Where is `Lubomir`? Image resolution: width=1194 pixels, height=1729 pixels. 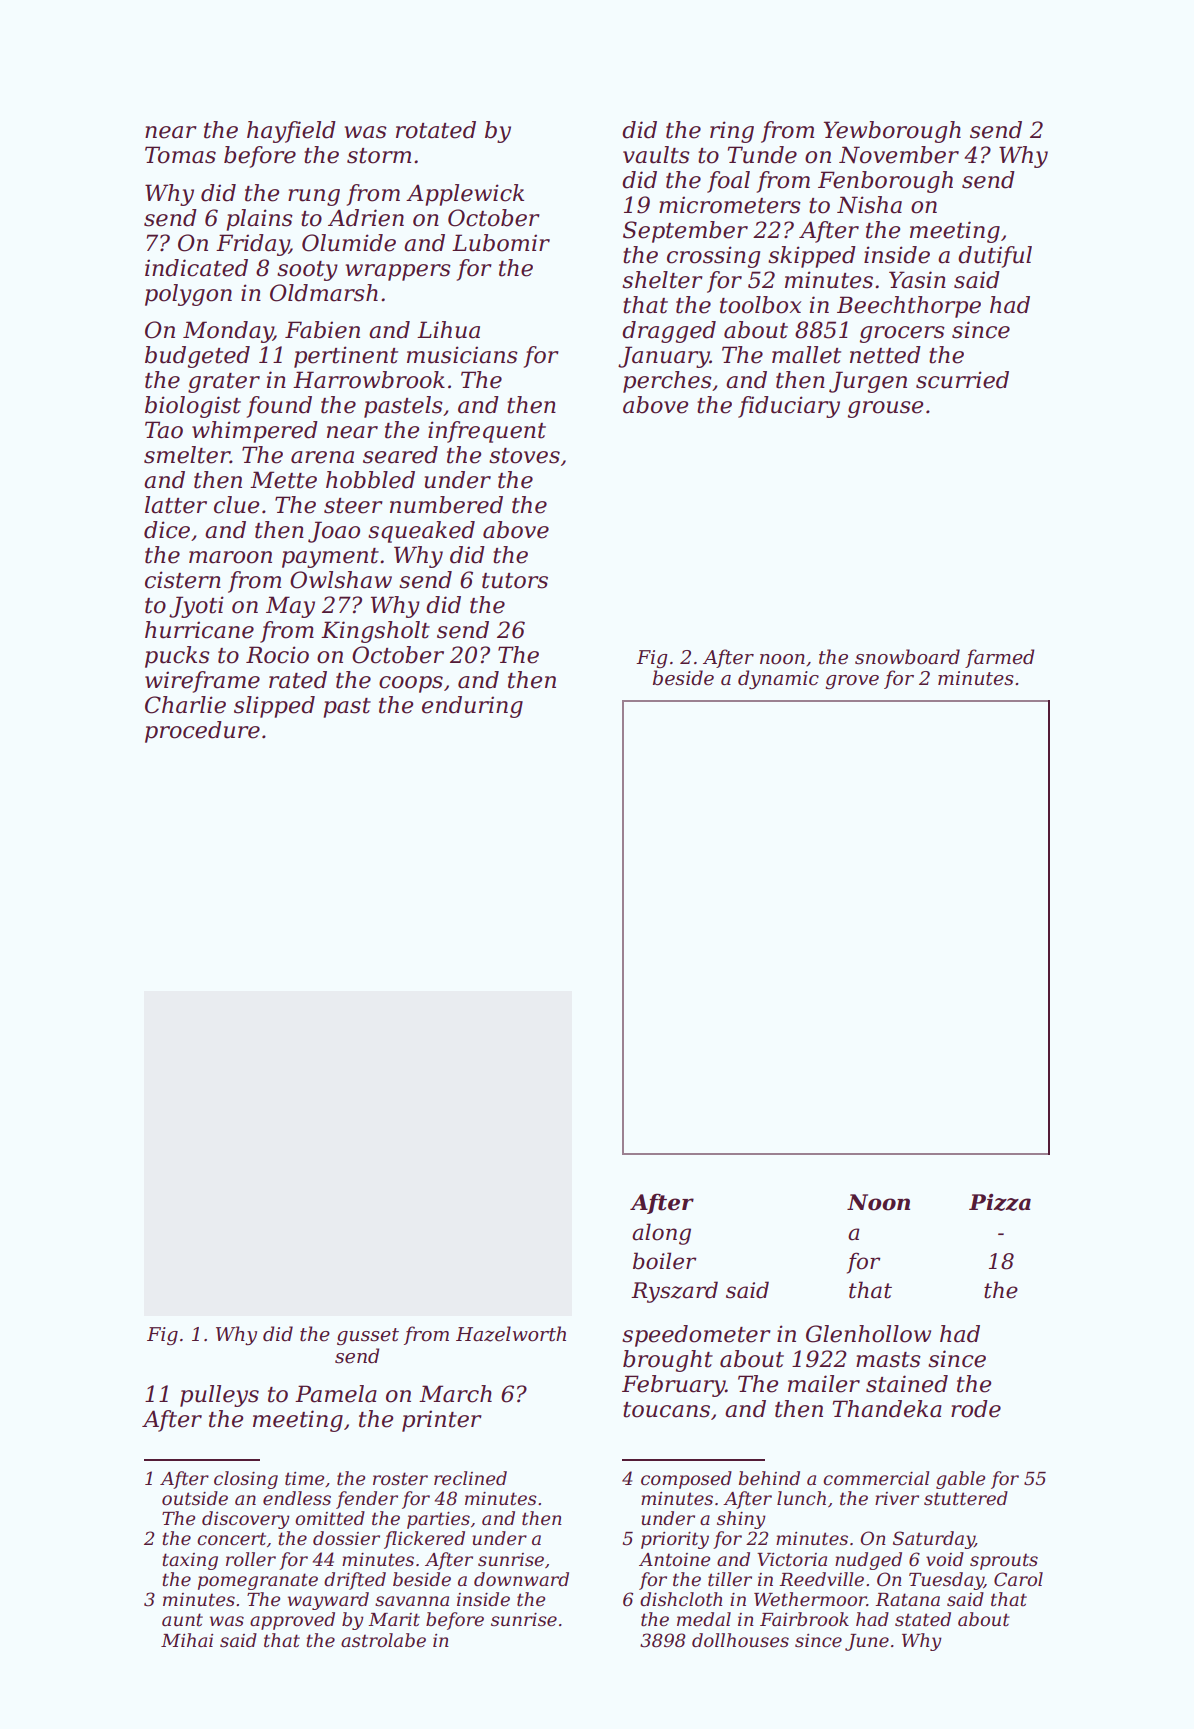
Lubomir is located at coordinates (501, 243).
